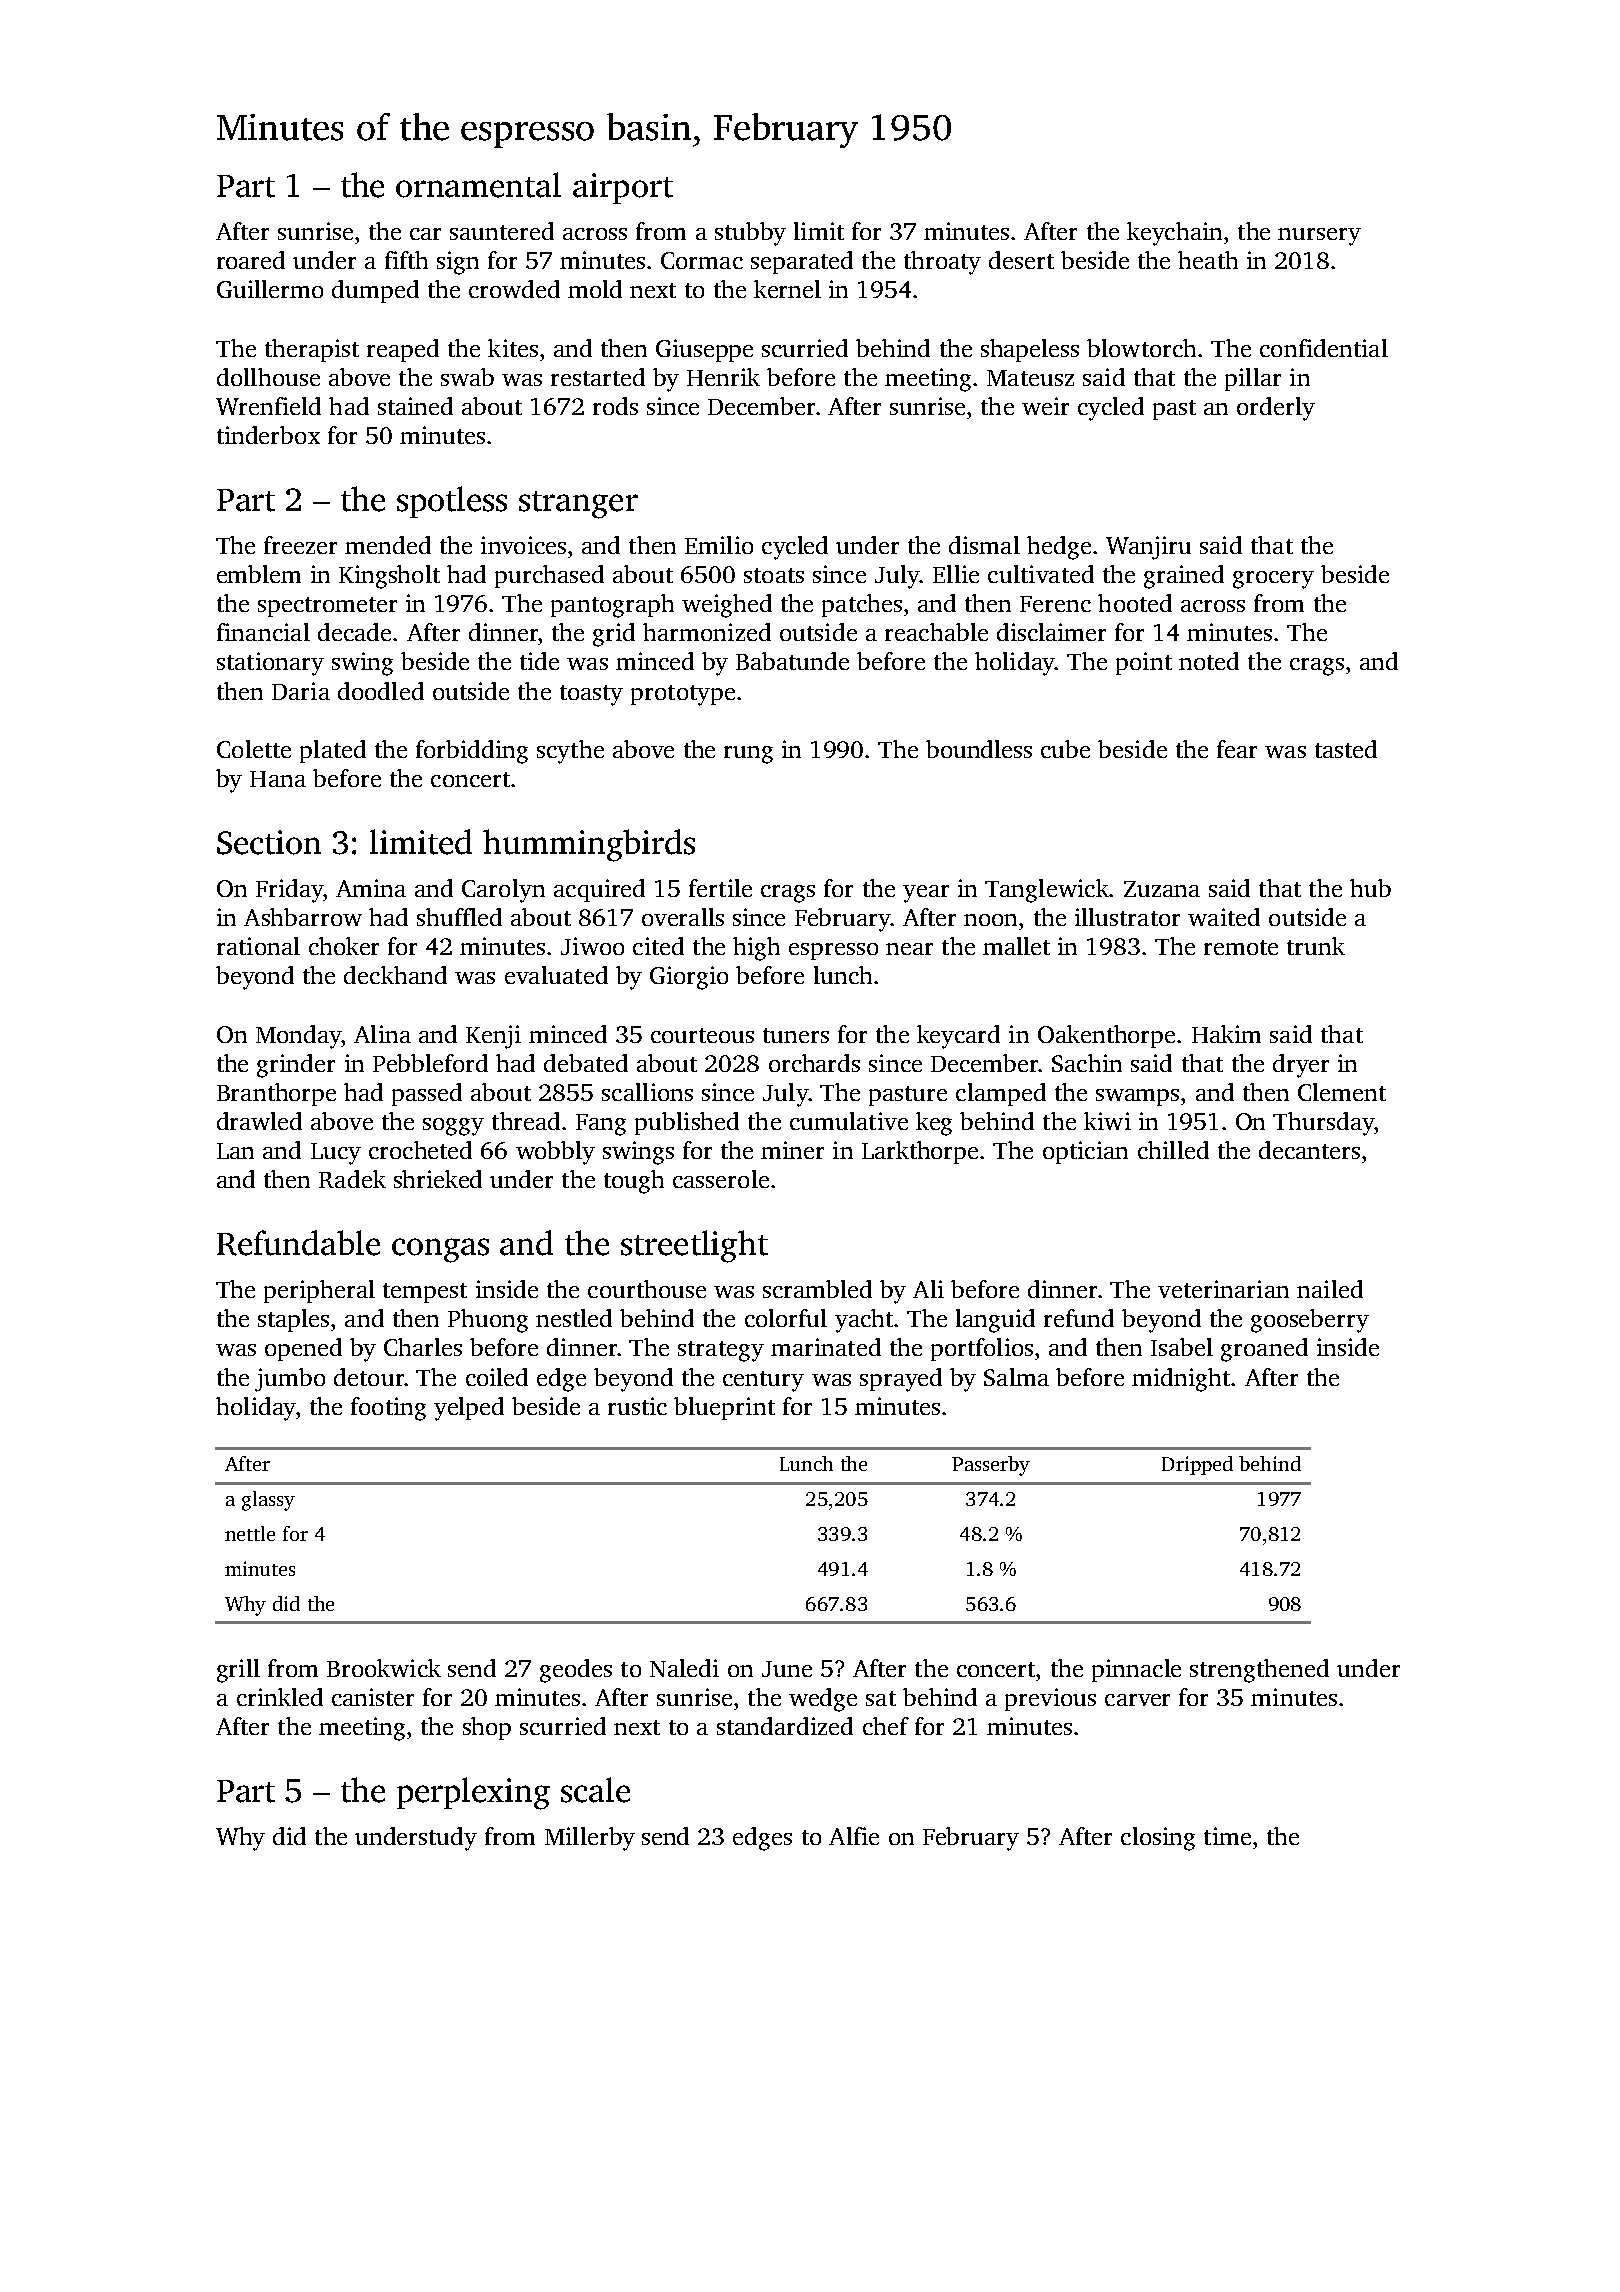  I want to click on ornamental, so click(478, 185).
